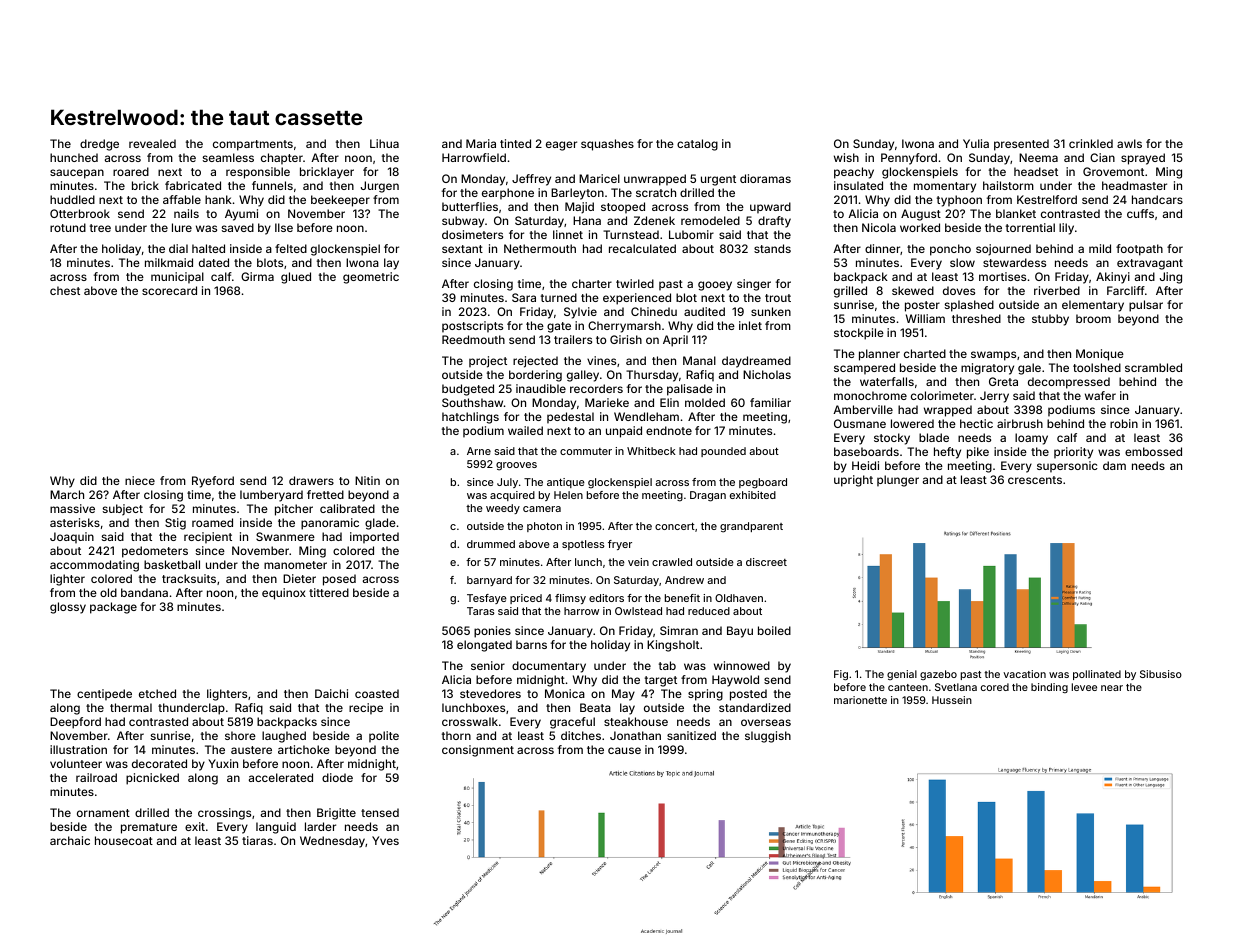 Image resolution: width=1233 pixels, height=952 pixels. I want to click on manometer, so click(295, 565).
